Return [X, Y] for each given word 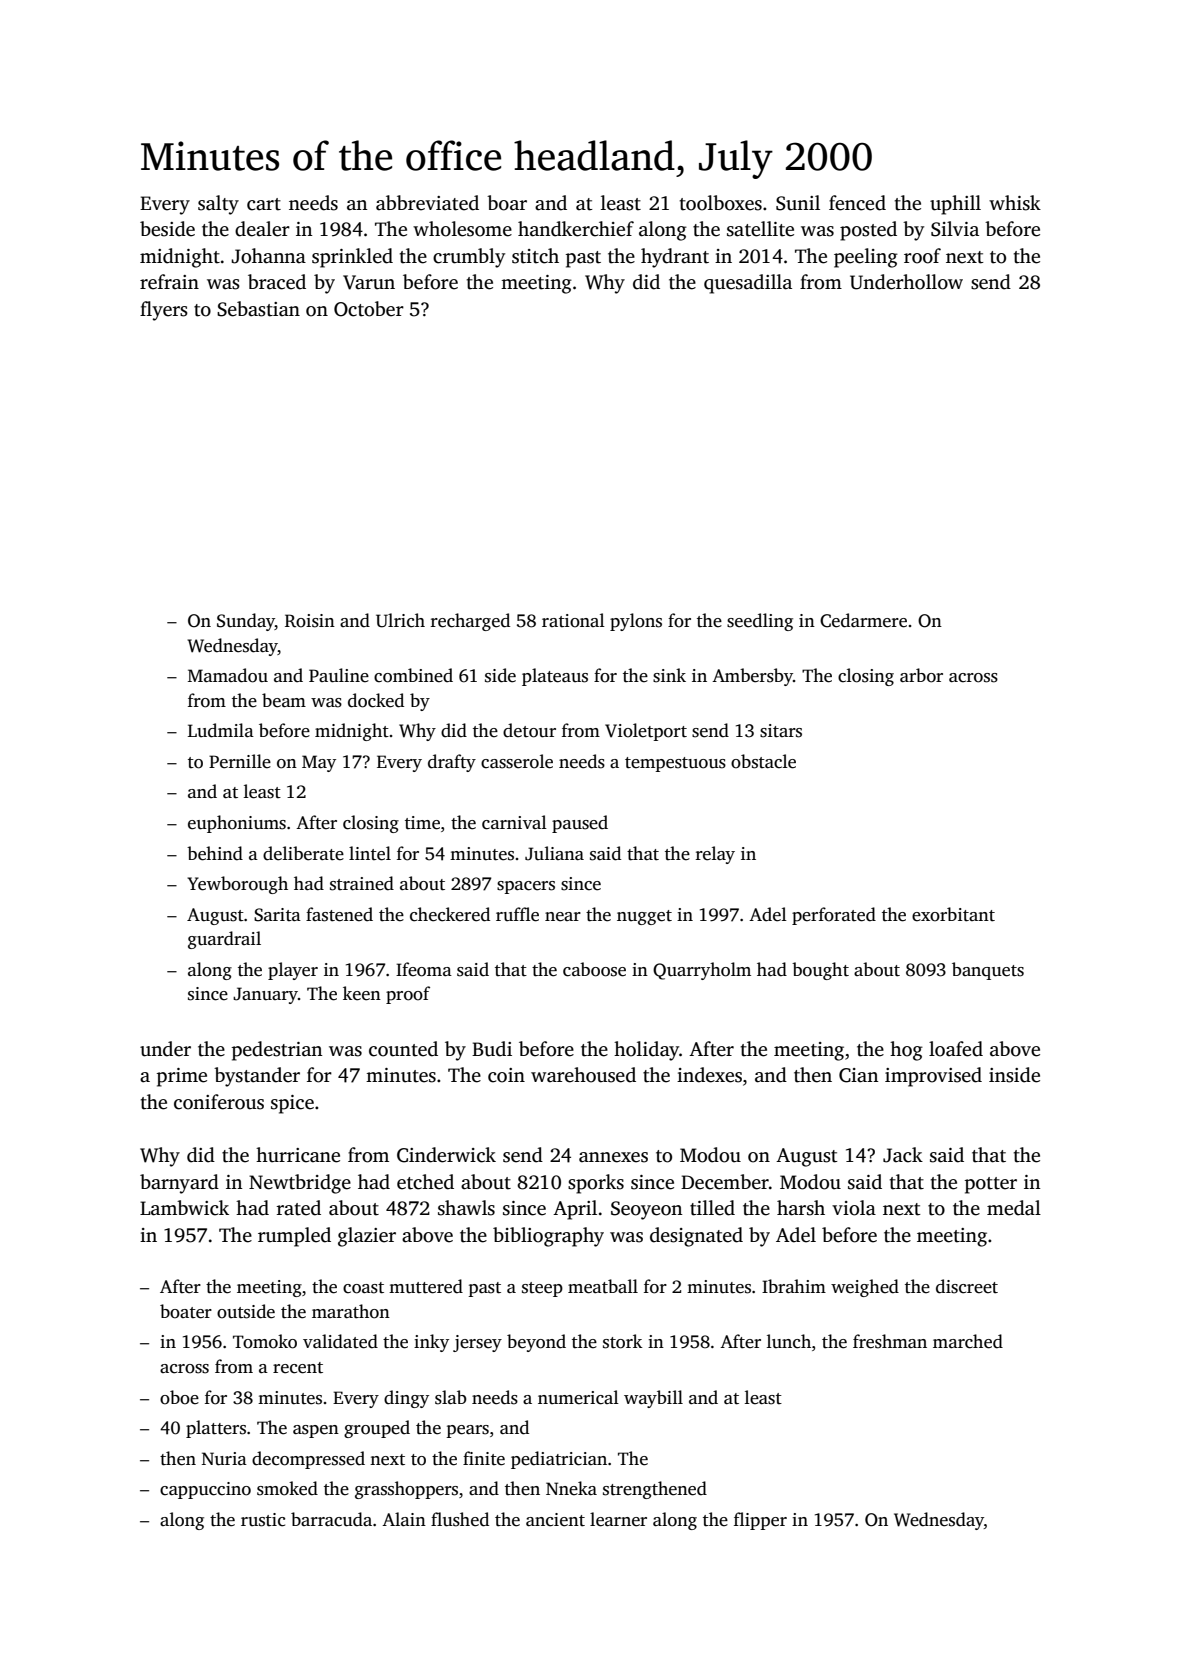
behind [215, 853]
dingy [406, 1399]
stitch [535, 256]
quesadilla [748, 284]
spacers [526, 887]
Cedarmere [863, 620]
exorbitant [953, 914]
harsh [801, 1208]
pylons [636, 622]
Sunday [246, 622]
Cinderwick [446, 1155]
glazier [367, 1237]
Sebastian [258, 309]
